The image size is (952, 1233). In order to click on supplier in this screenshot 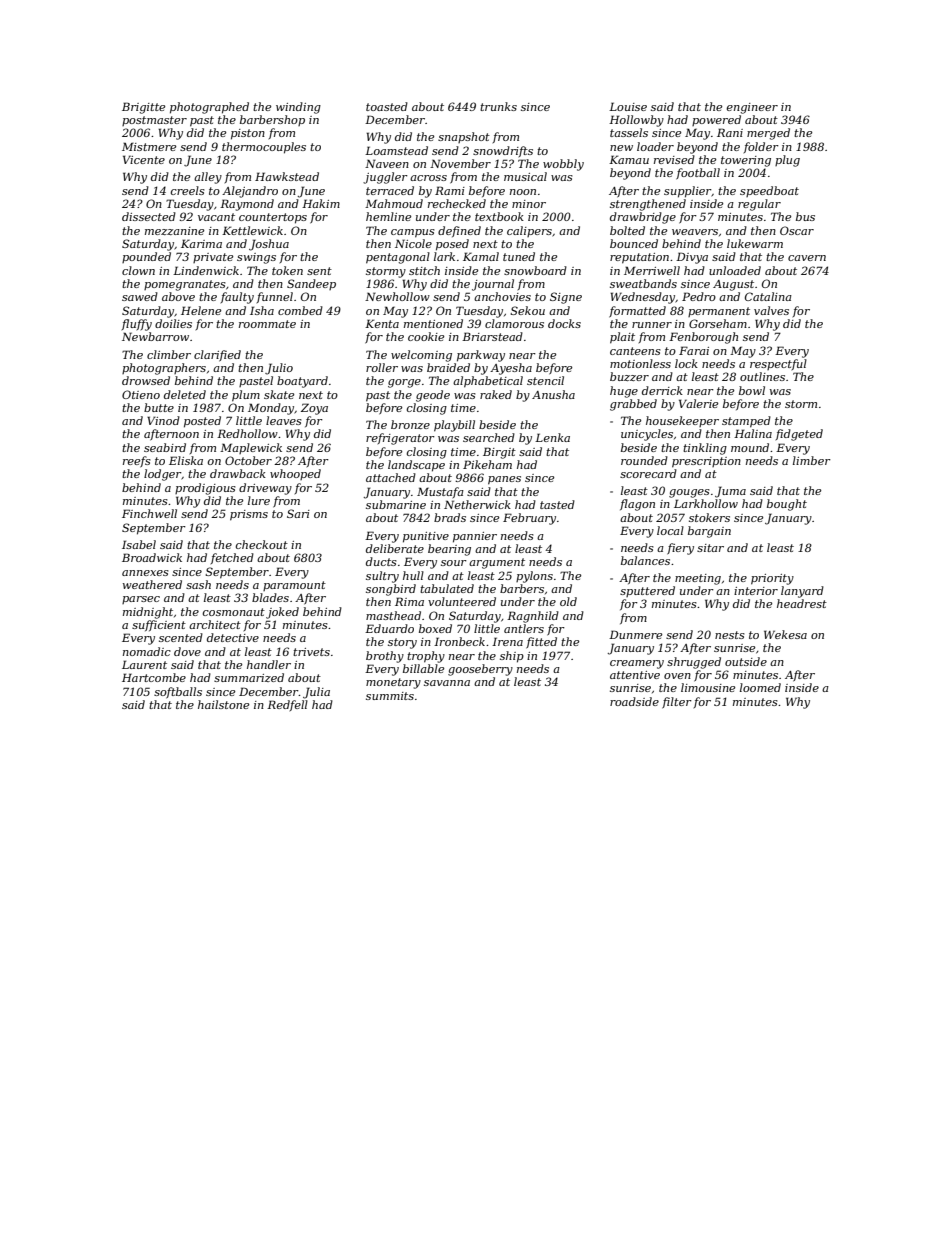, I will do `click(687, 192)`.
